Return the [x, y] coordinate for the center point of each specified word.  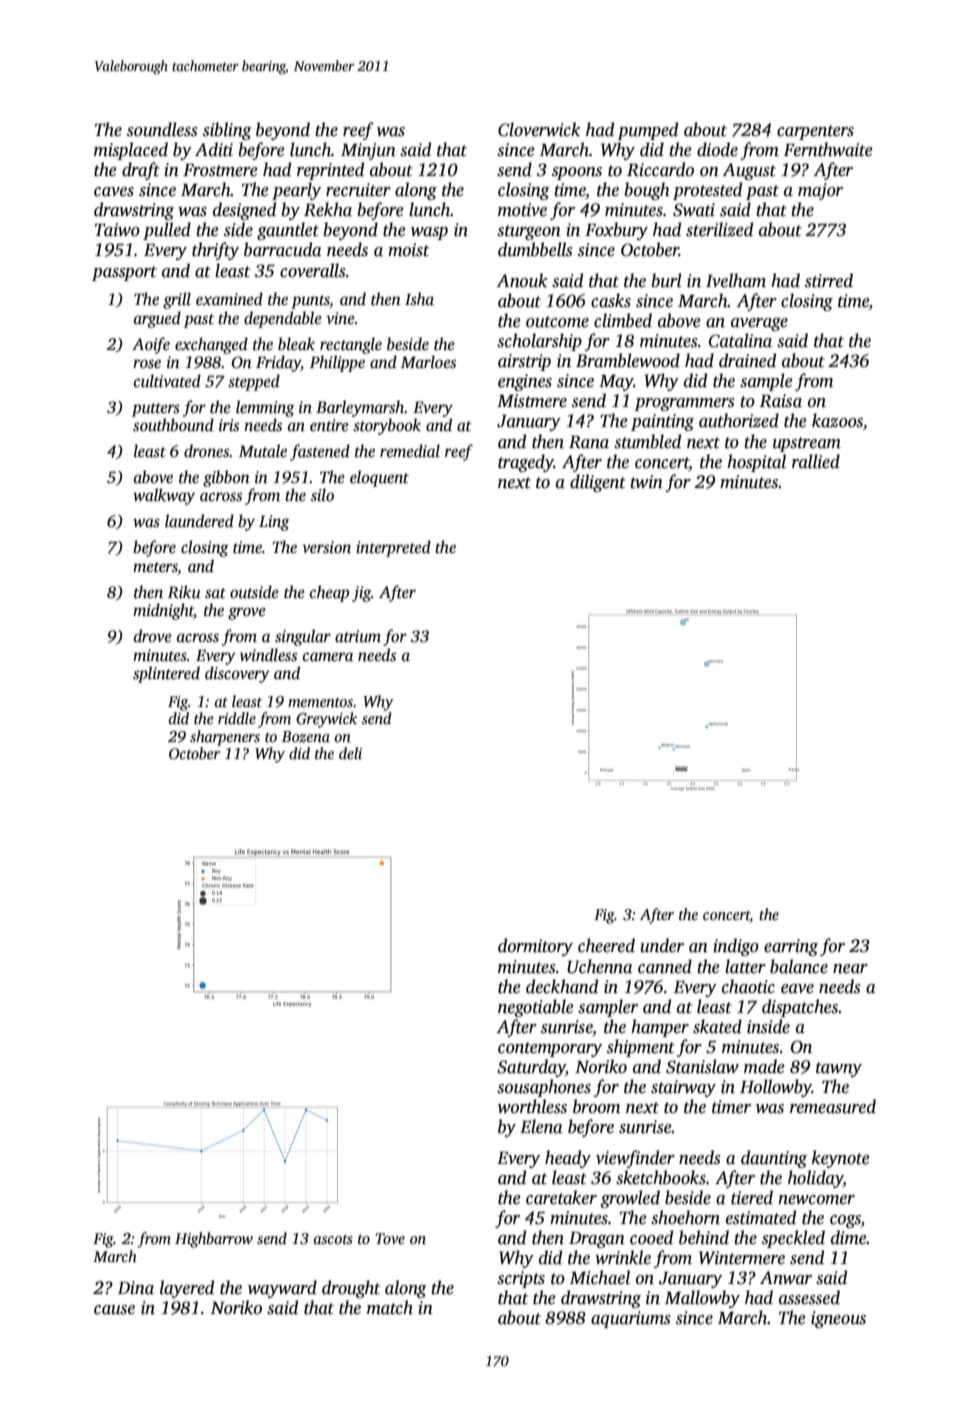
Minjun [368, 151]
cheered [606, 945]
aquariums [631, 1319]
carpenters [815, 132]
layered [187, 1289]
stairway [683, 1088]
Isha [419, 299]
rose [147, 364]
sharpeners [225, 738]
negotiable [536, 1008]
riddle [237, 718]
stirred [829, 280]
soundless [162, 129]
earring [791, 947]
